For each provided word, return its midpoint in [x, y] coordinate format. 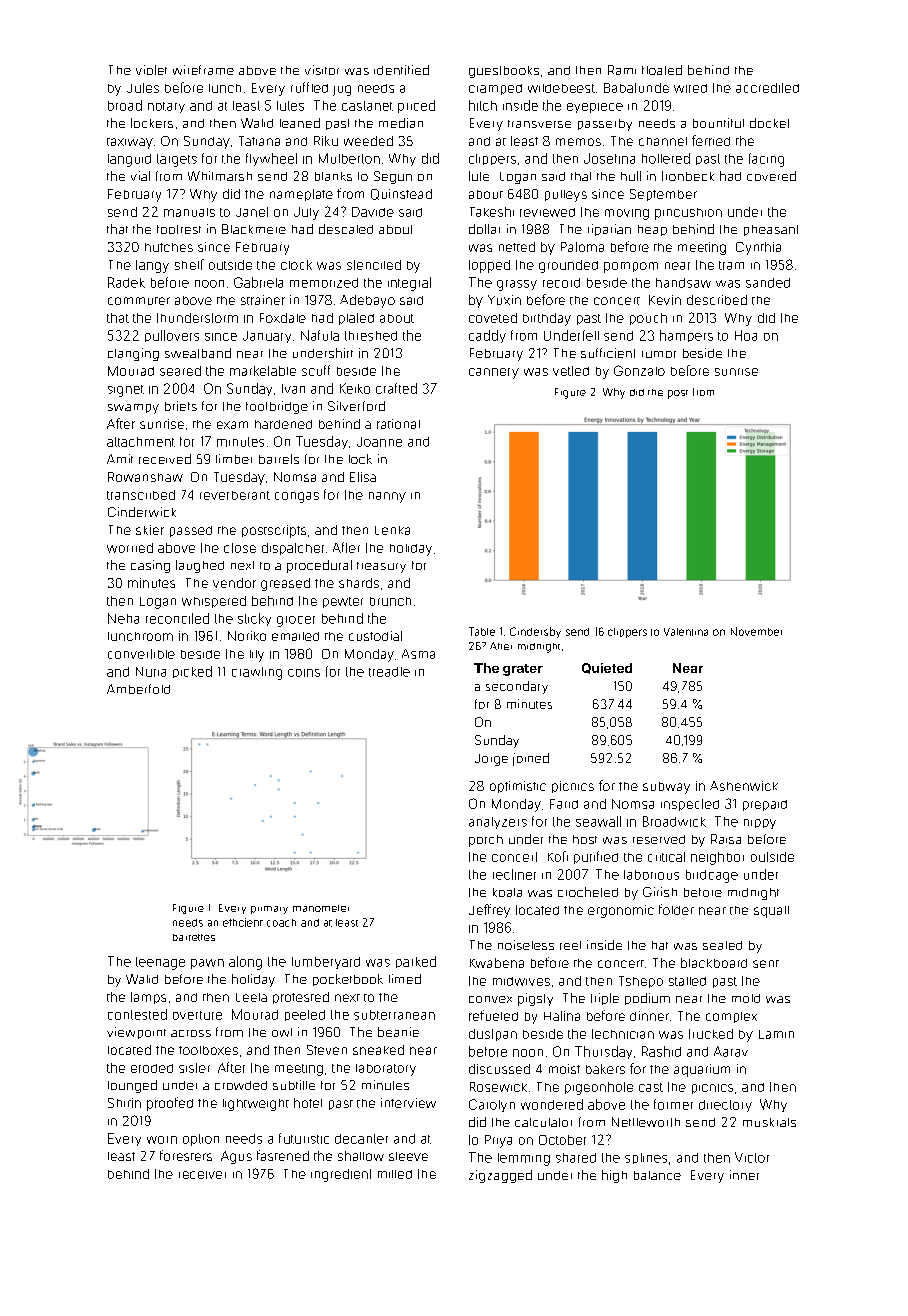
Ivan [293, 389]
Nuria [151, 672]
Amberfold [138, 689]
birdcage [712, 876]
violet [151, 70]
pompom [631, 267]
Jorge [491, 760]
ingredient [341, 1175]
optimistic [518, 787]
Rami [622, 70]
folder [676, 909]
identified [401, 70]
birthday [547, 319]
